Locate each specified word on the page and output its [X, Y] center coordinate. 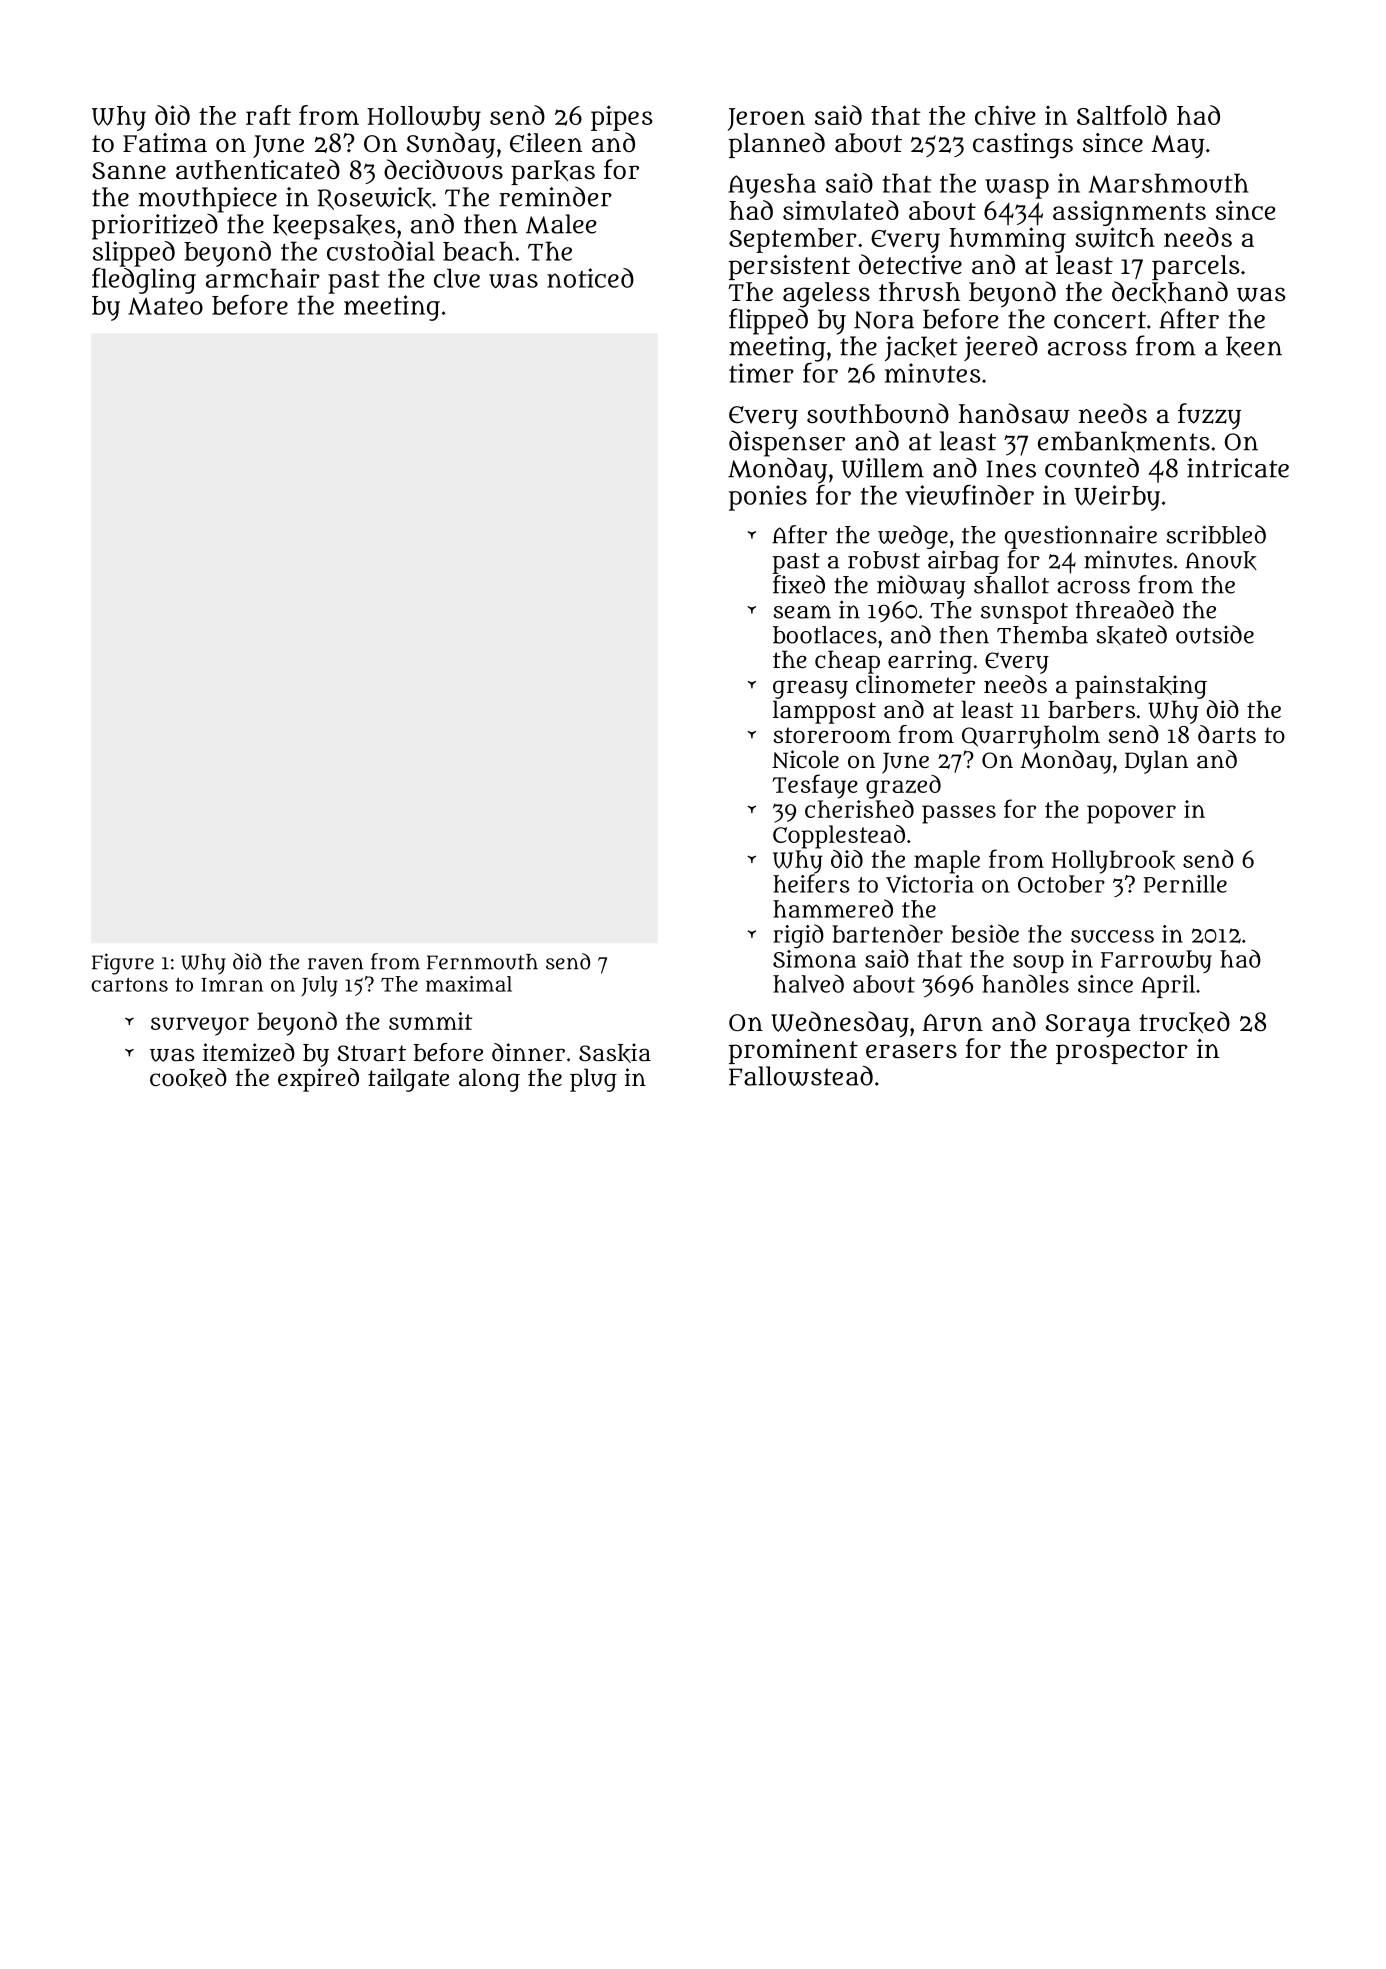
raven [335, 964]
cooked [188, 1078]
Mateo [165, 306]
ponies [768, 498]
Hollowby [424, 118]
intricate [1238, 468]
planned [777, 145]
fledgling [144, 281]
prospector [1122, 1052]
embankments [1124, 442]
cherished [859, 809]
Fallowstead [801, 1076]
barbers [1091, 710]
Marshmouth [1168, 183]
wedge [913, 537]
